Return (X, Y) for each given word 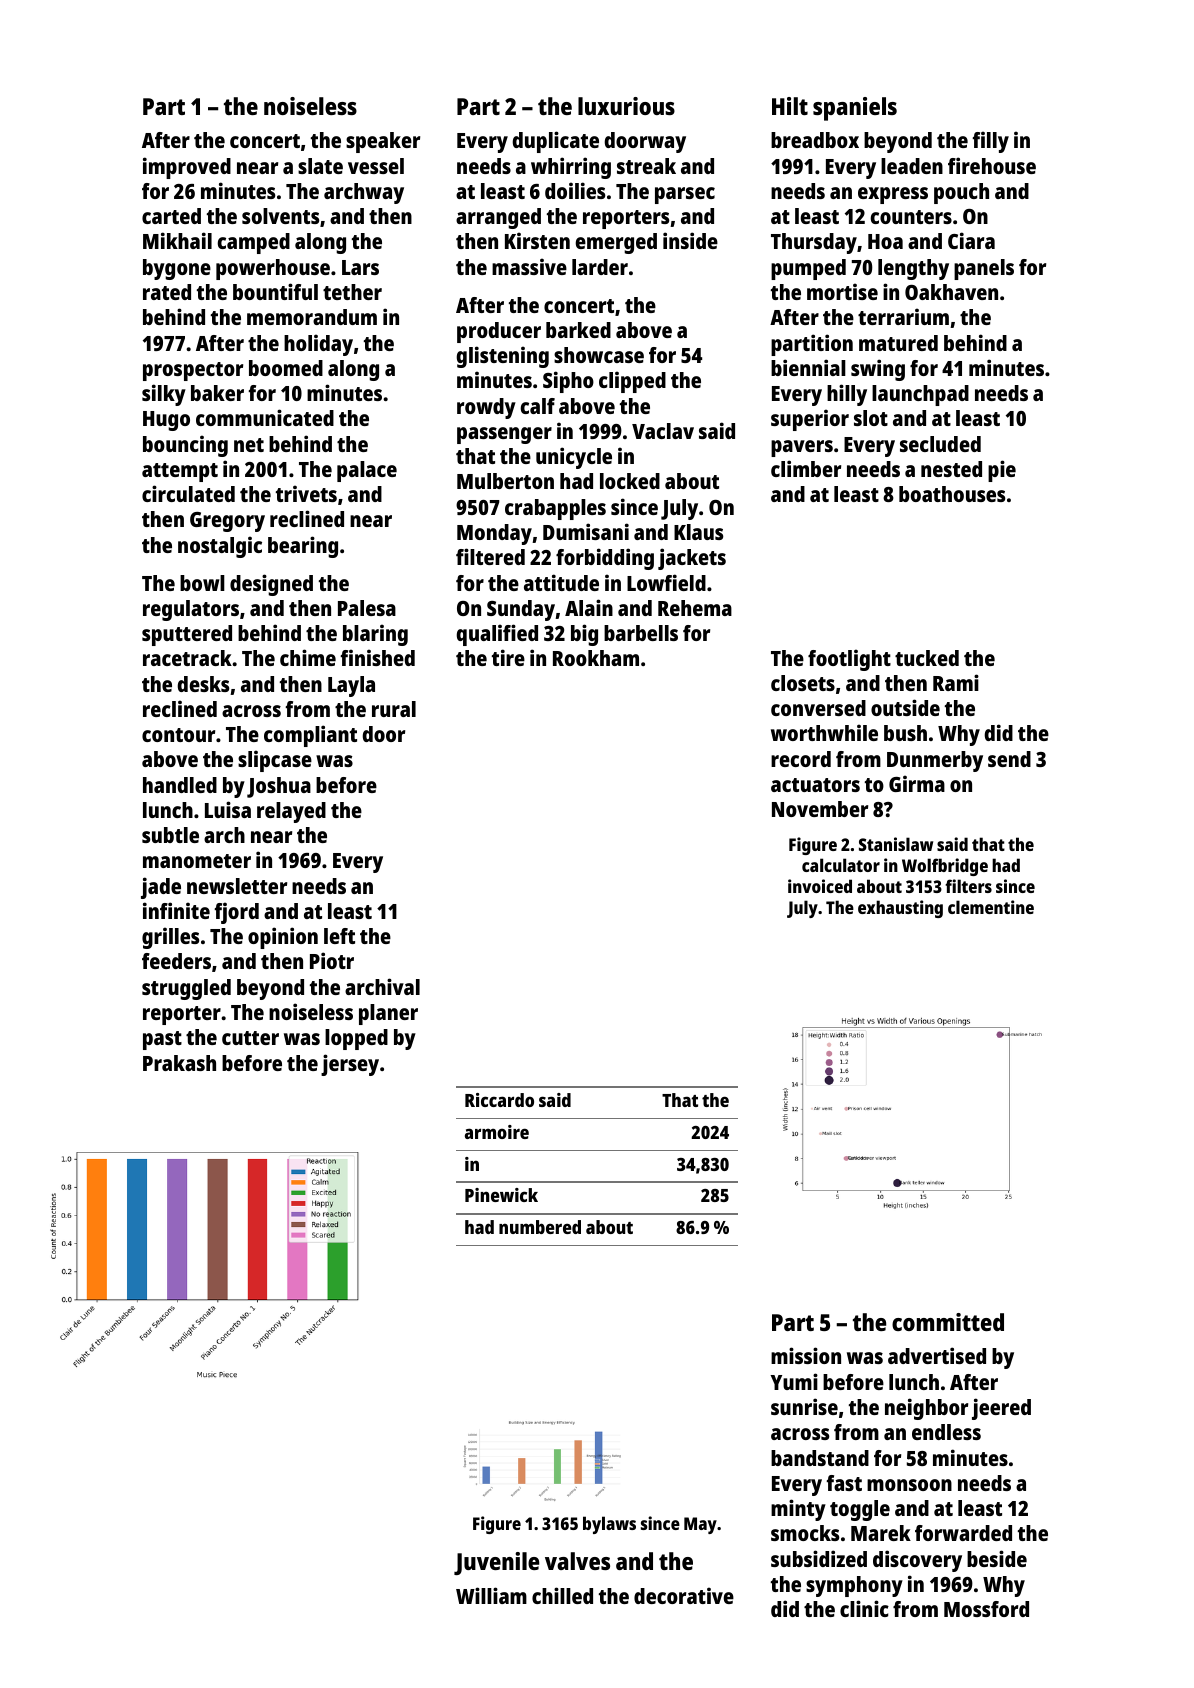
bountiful (275, 291)
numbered (540, 1227)
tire (508, 657)
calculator (841, 865)
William (491, 1595)
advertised (937, 1355)
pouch (961, 193)
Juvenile (496, 1563)
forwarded (963, 1533)
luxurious (626, 106)
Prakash (179, 1063)
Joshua (279, 787)
